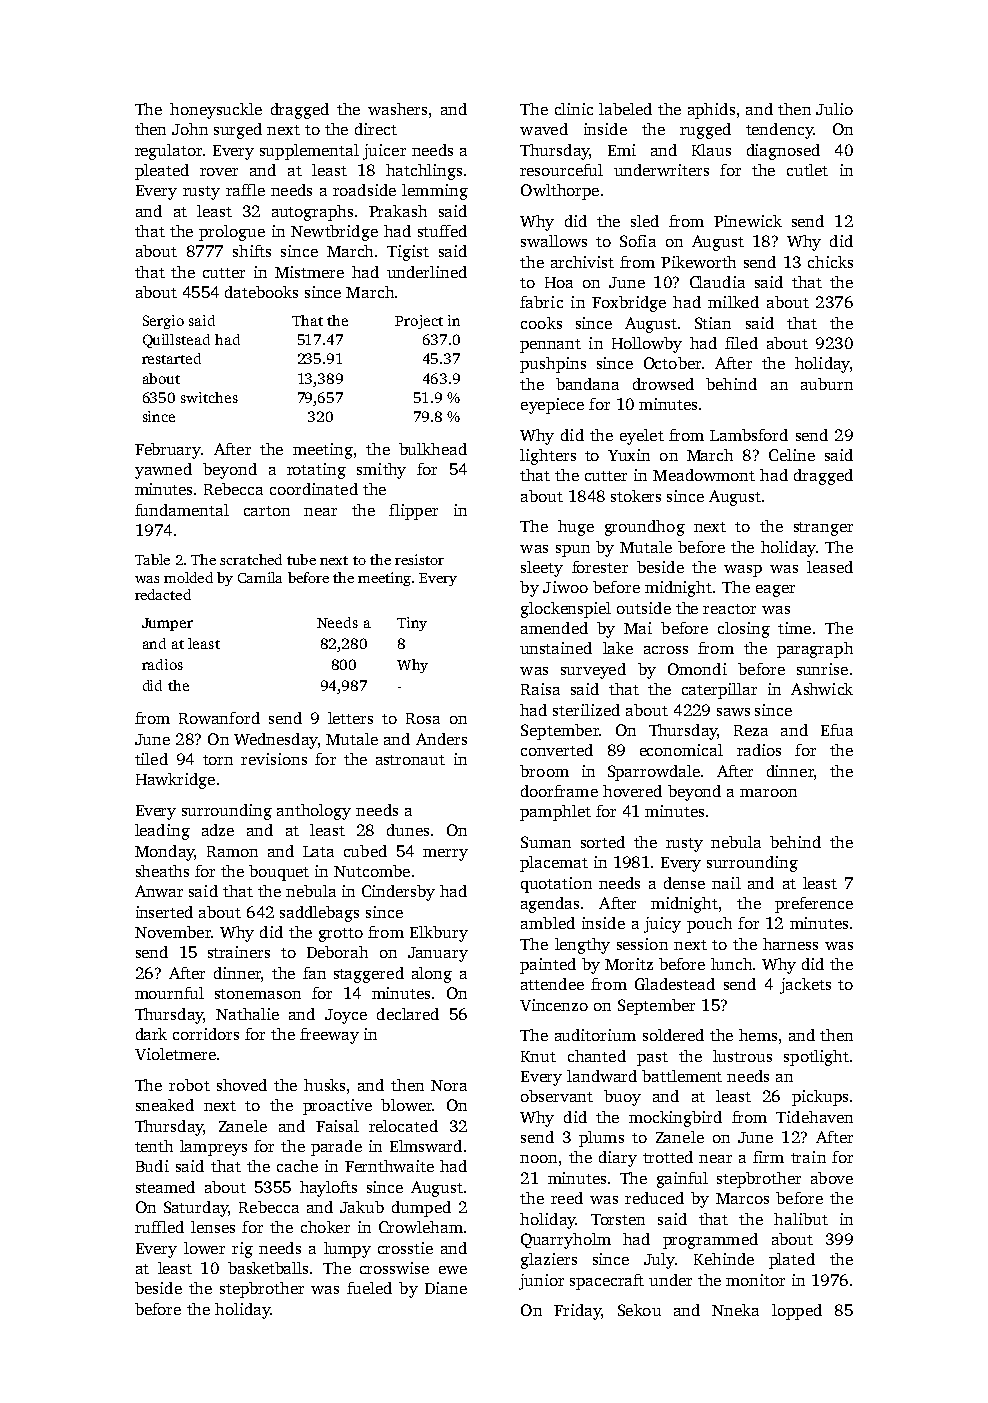 The image size is (988, 1403). I want to click on honeysuckle, so click(216, 111).
